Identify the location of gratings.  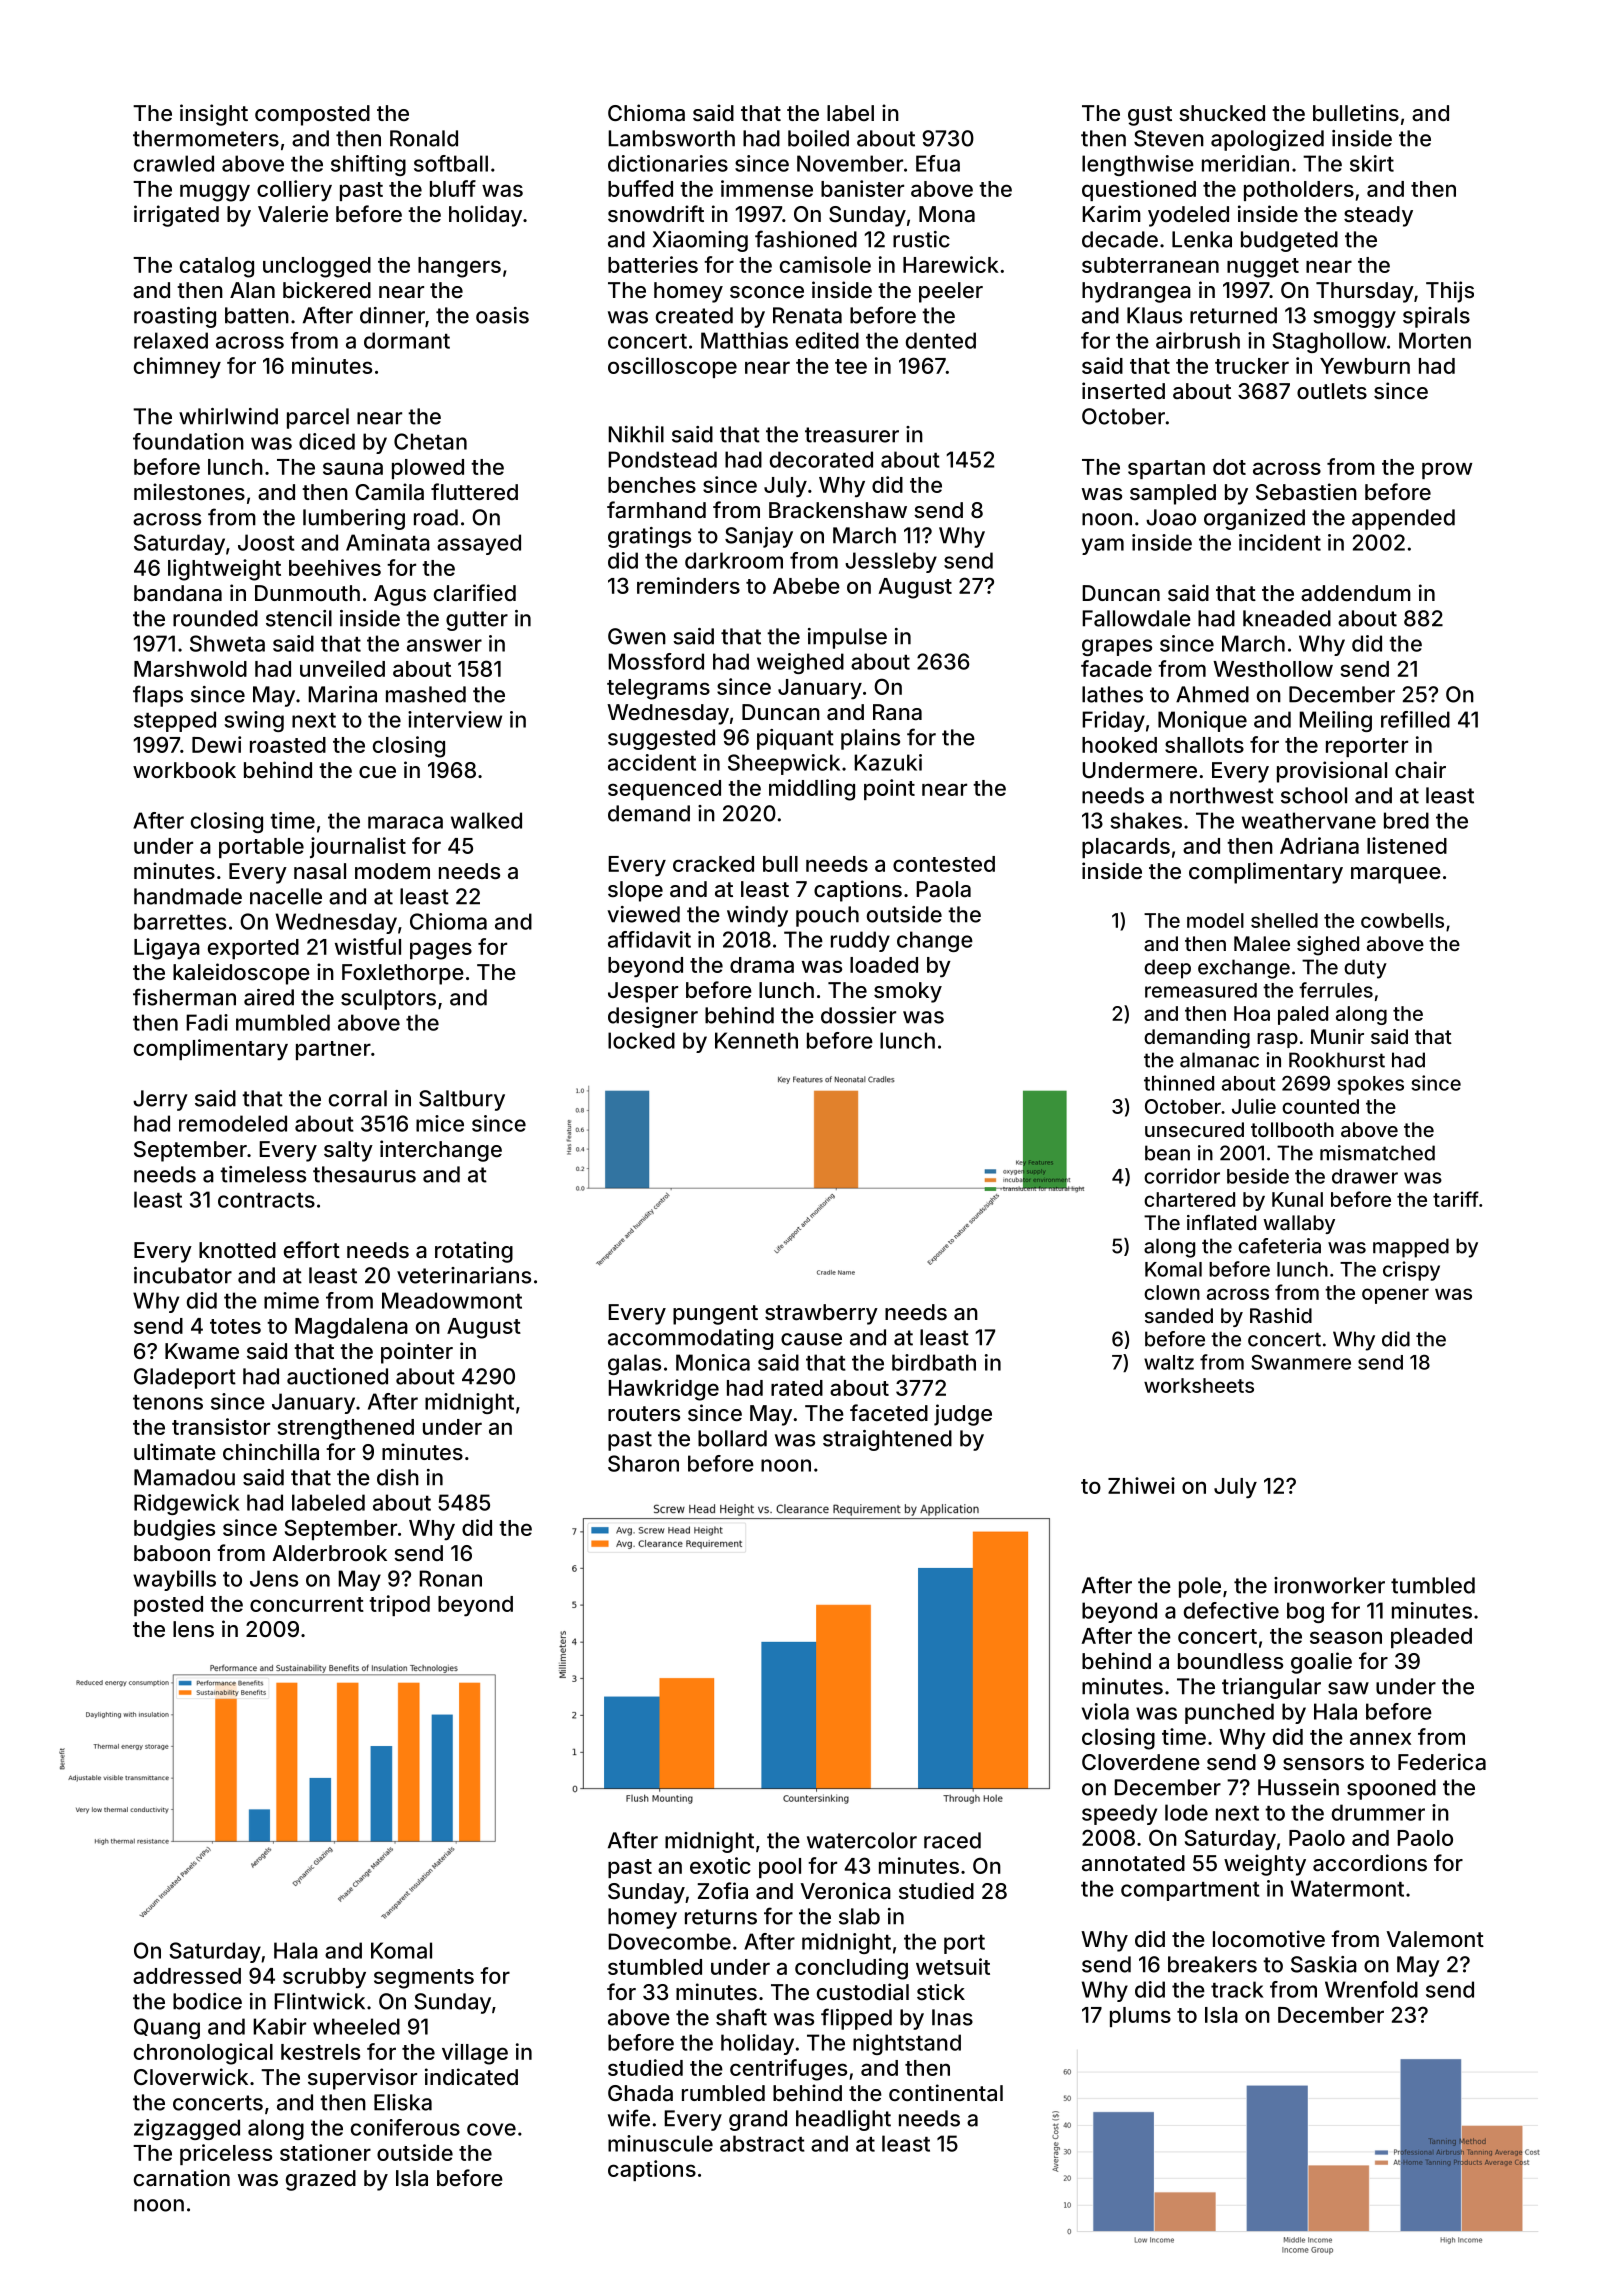
(649, 537).
